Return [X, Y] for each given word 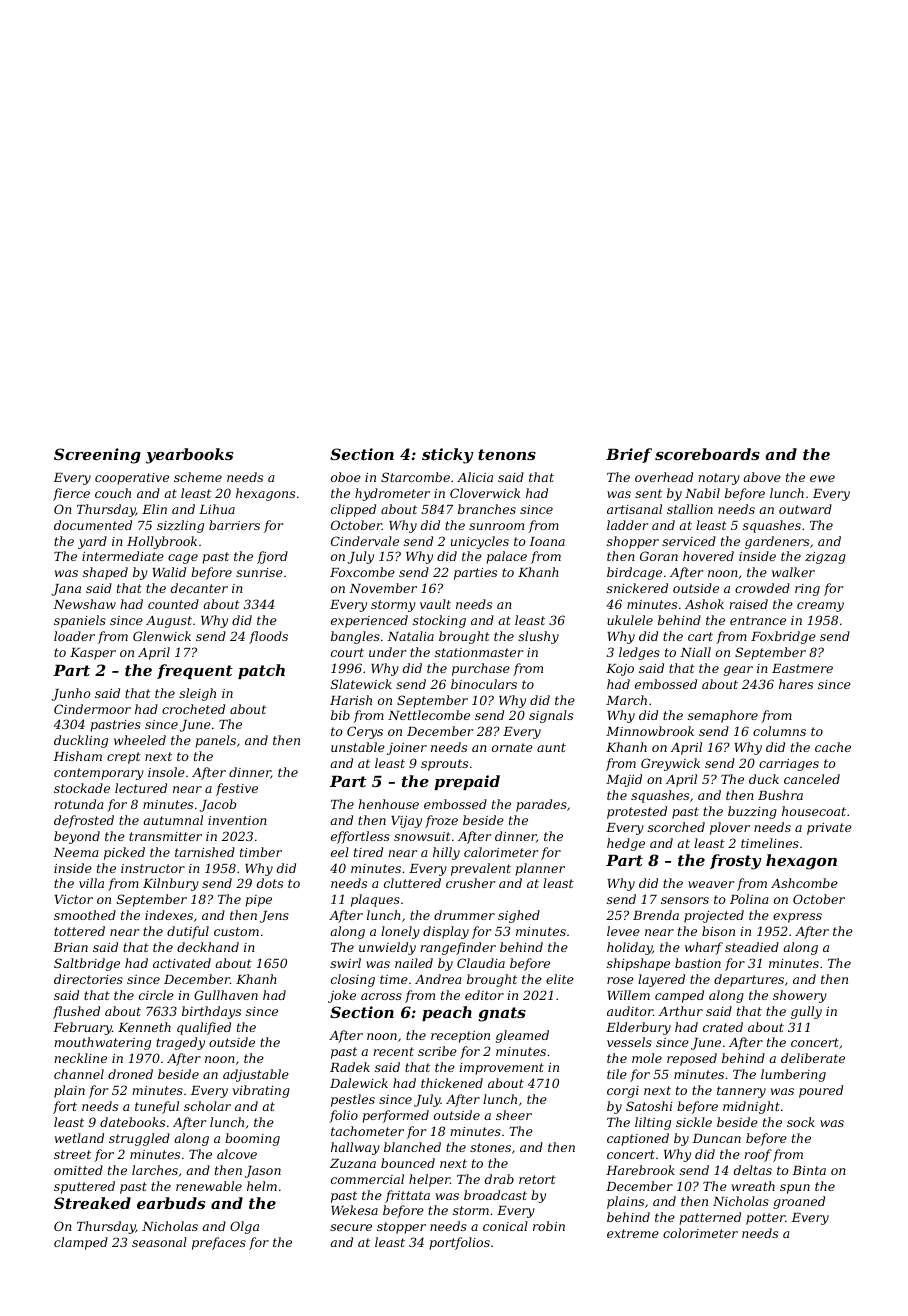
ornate [512, 747]
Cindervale [365, 541]
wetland [79, 1138]
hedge [626, 844]
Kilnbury [171, 884]
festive [237, 789]
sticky [447, 456]
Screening [97, 456]
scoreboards [707, 454]
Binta [809, 1170]
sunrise [259, 572]
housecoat [814, 811]
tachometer [367, 1131]
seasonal [159, 1242]
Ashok [704, 604]
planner [540, 869]
